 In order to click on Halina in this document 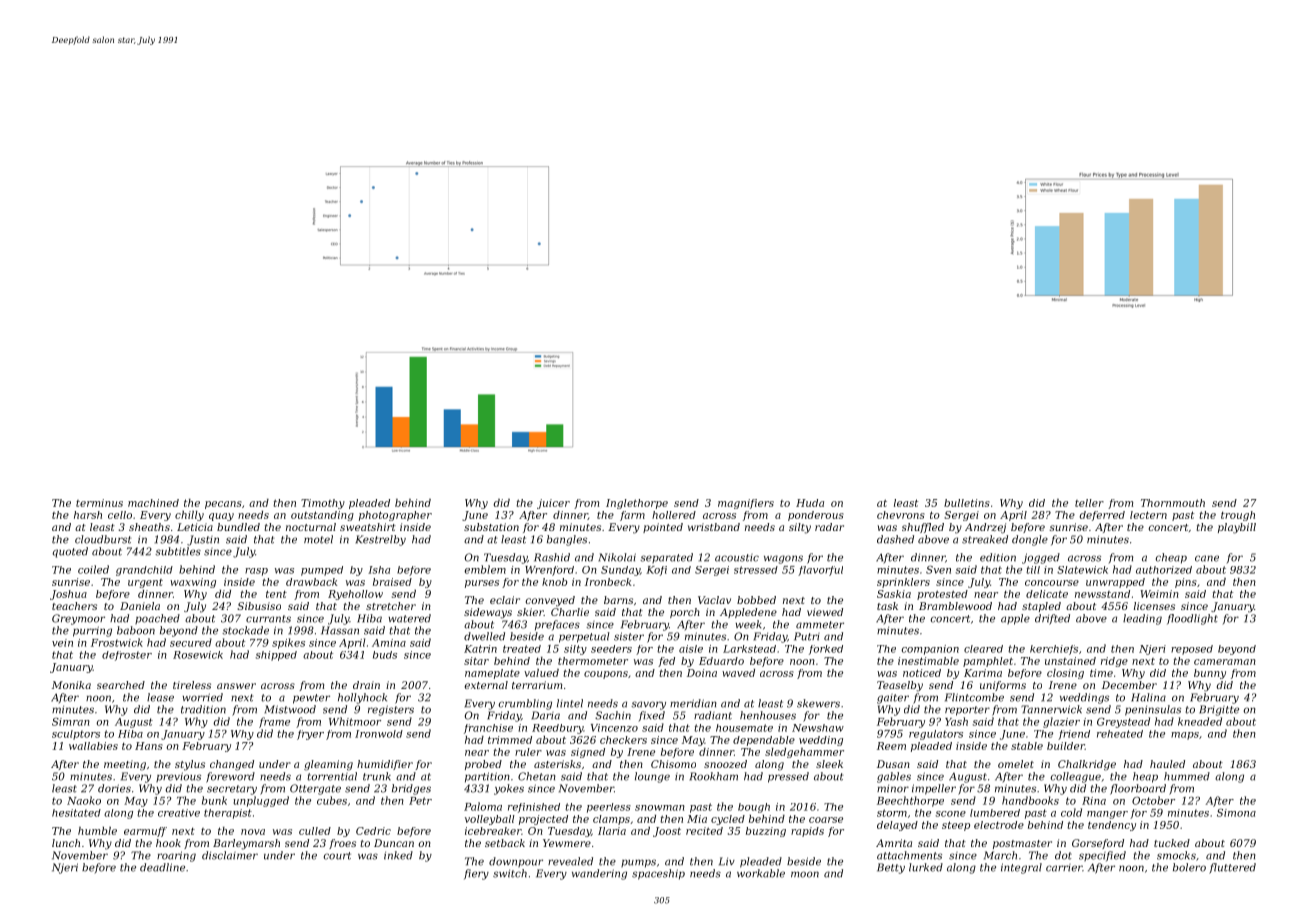, I will do `click(1148, 697)`.
